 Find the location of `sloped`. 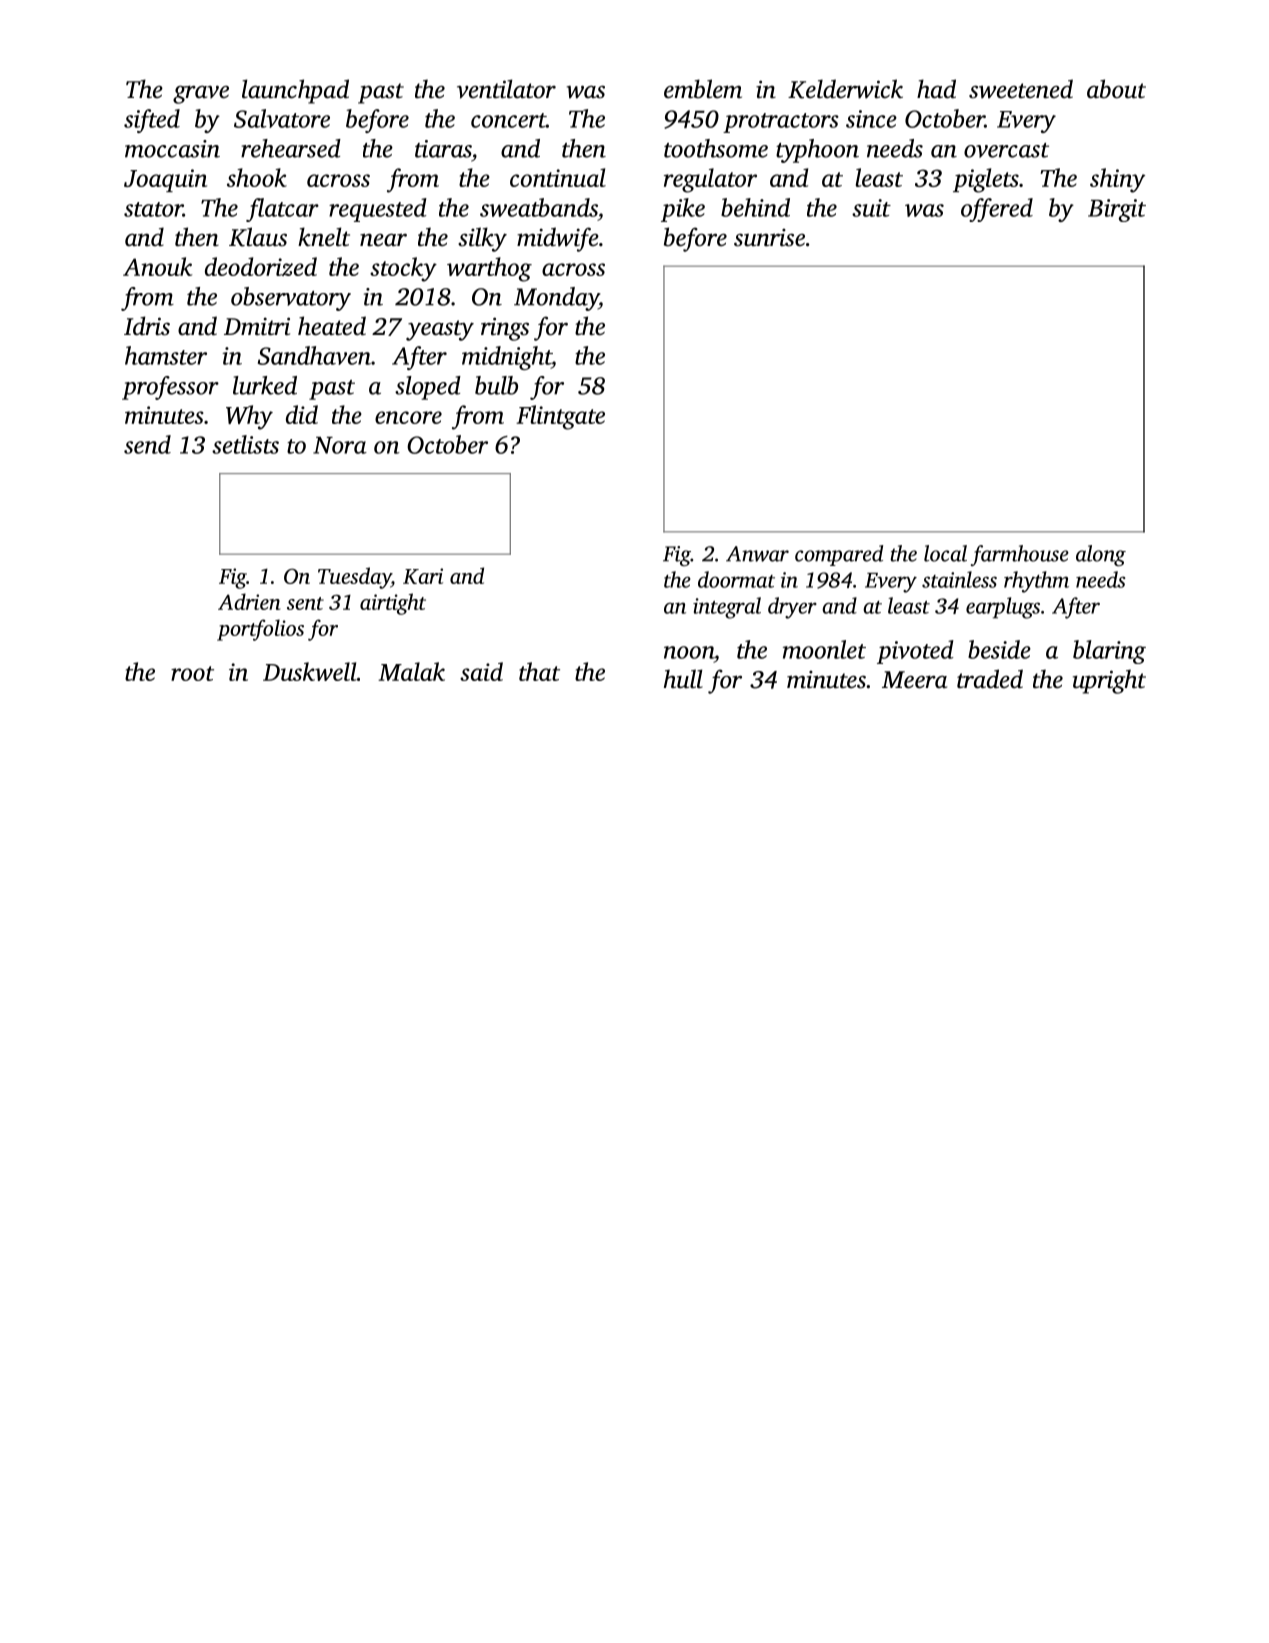

sloped is located at coordinates (428, 388).
